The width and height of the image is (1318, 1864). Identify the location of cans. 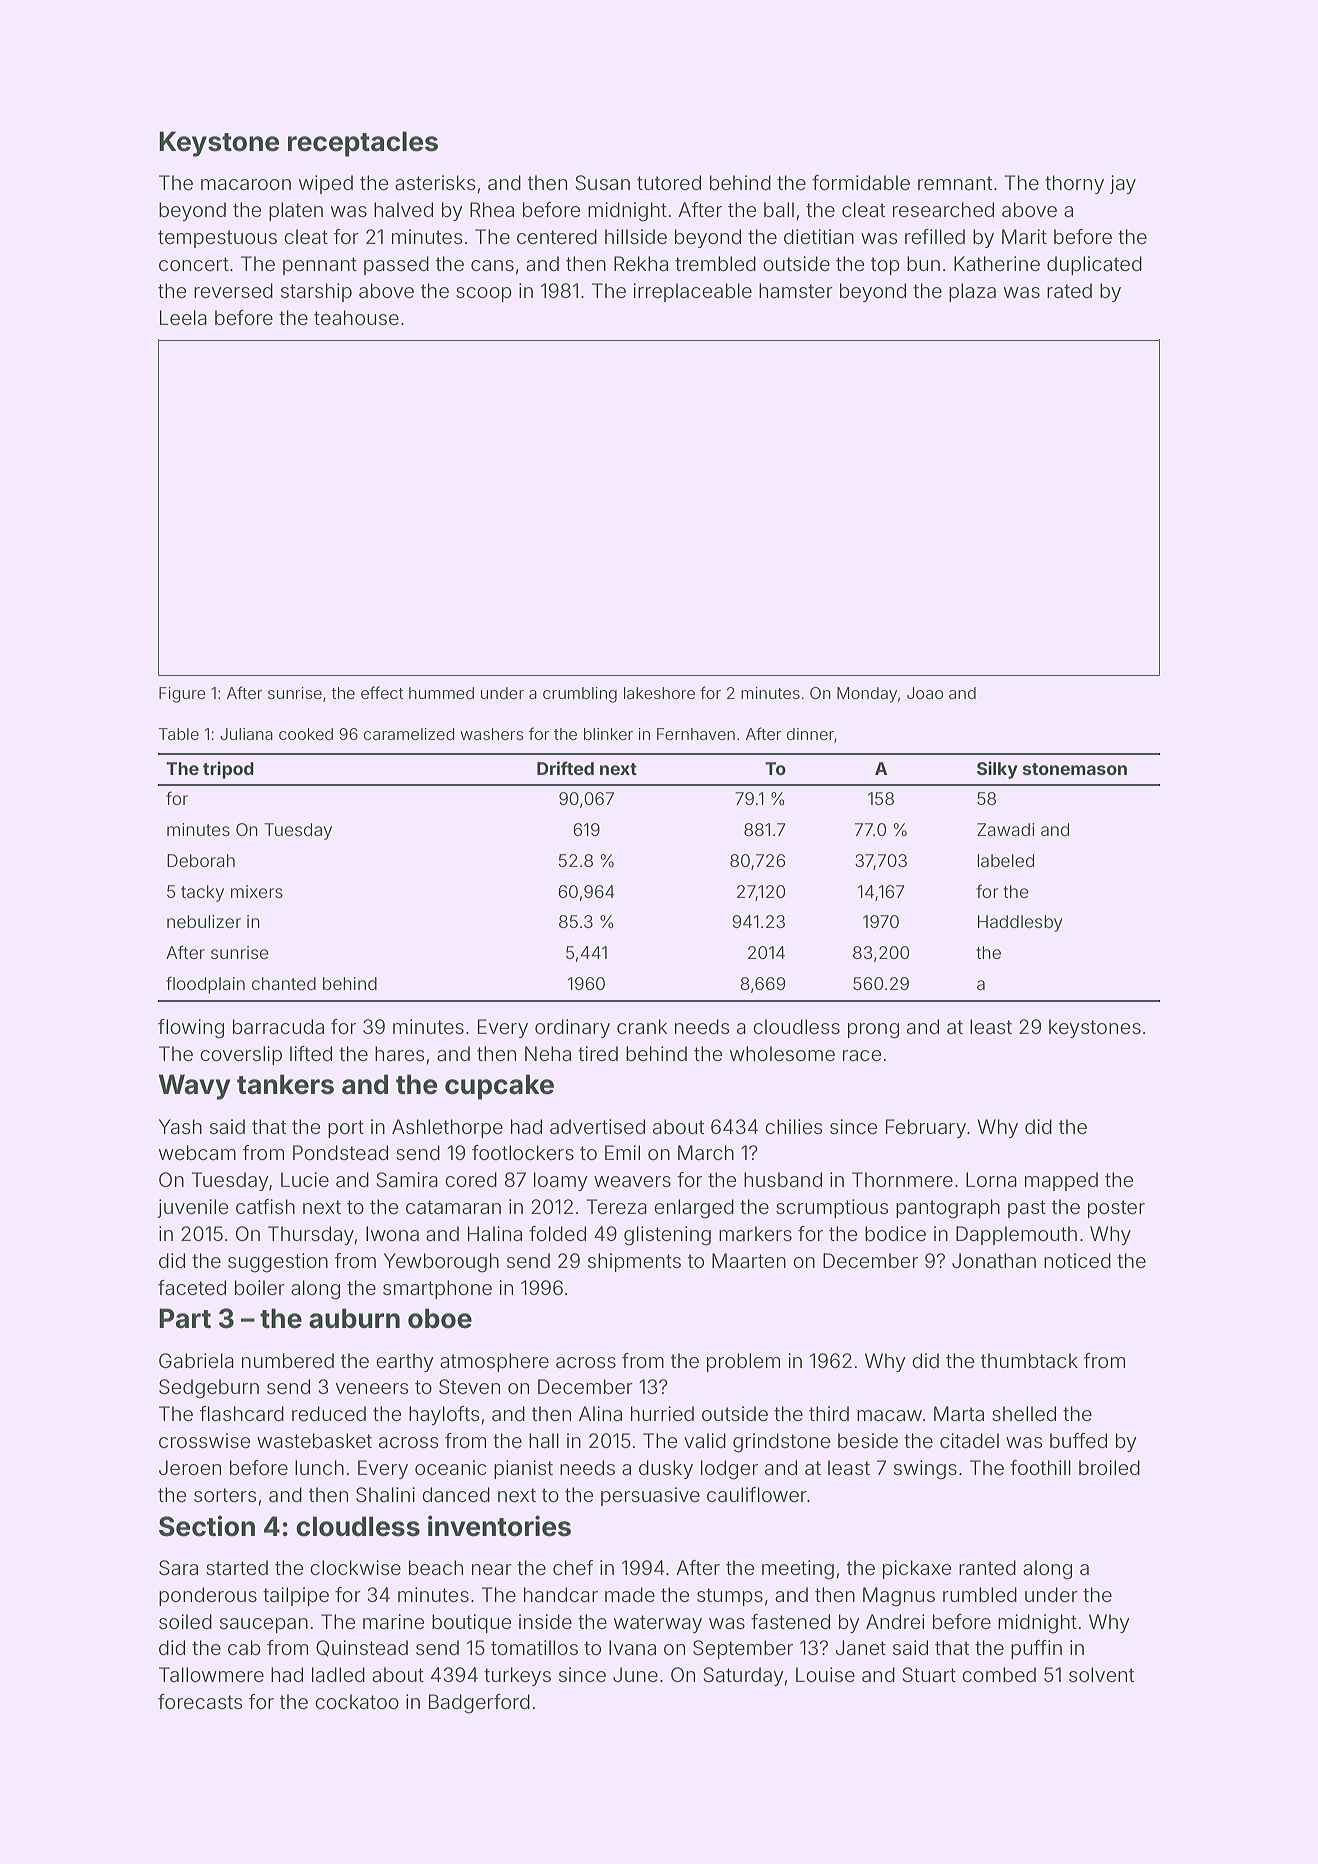
(492, 265).
